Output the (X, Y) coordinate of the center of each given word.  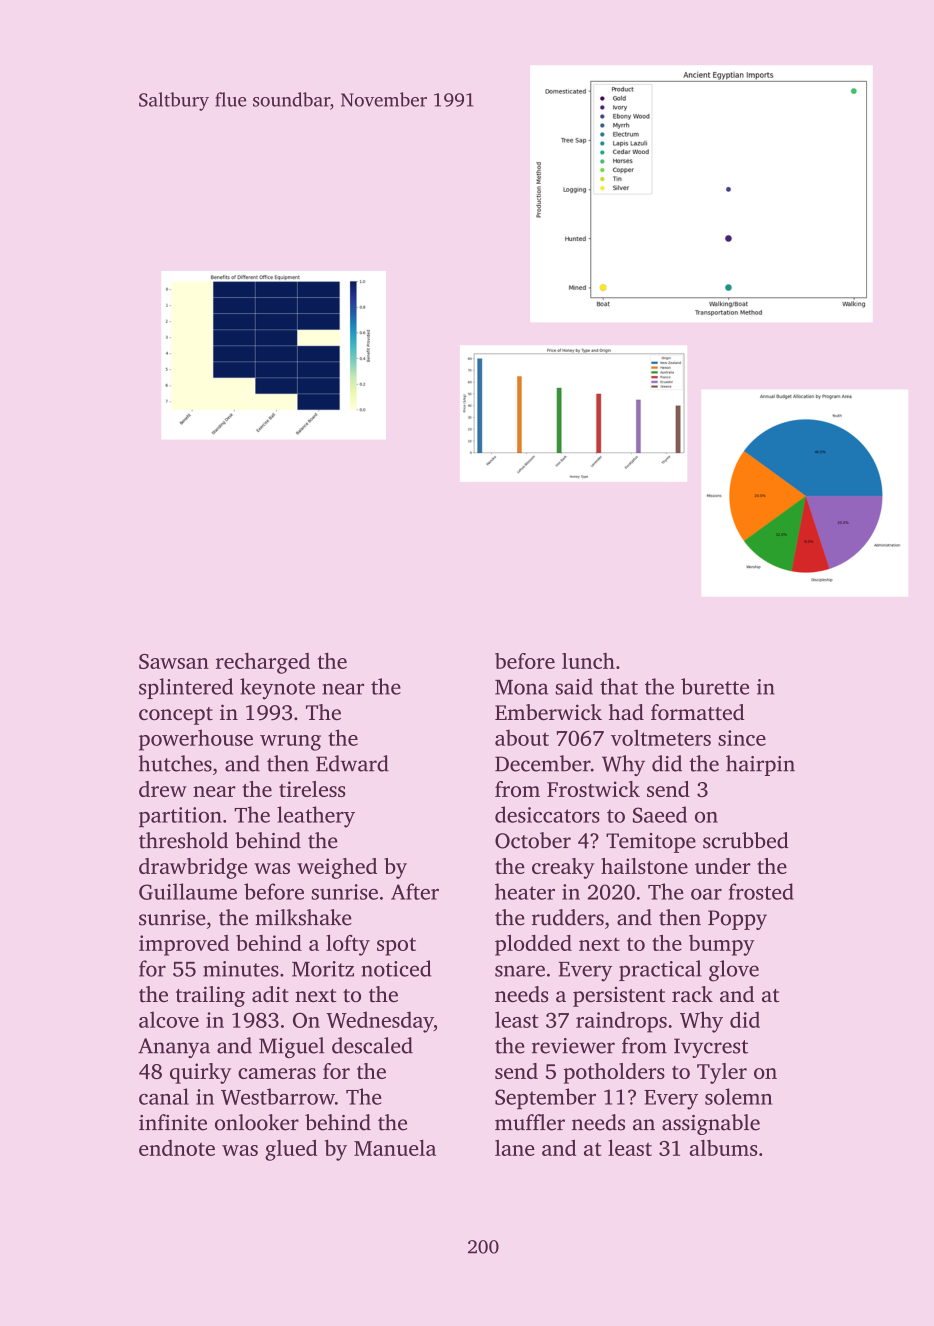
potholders (614, 1073)
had (626, 712)
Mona (521, 687)
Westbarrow (278, 1096)
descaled (372, 1045)
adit (270, 994)
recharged (263, 663)
